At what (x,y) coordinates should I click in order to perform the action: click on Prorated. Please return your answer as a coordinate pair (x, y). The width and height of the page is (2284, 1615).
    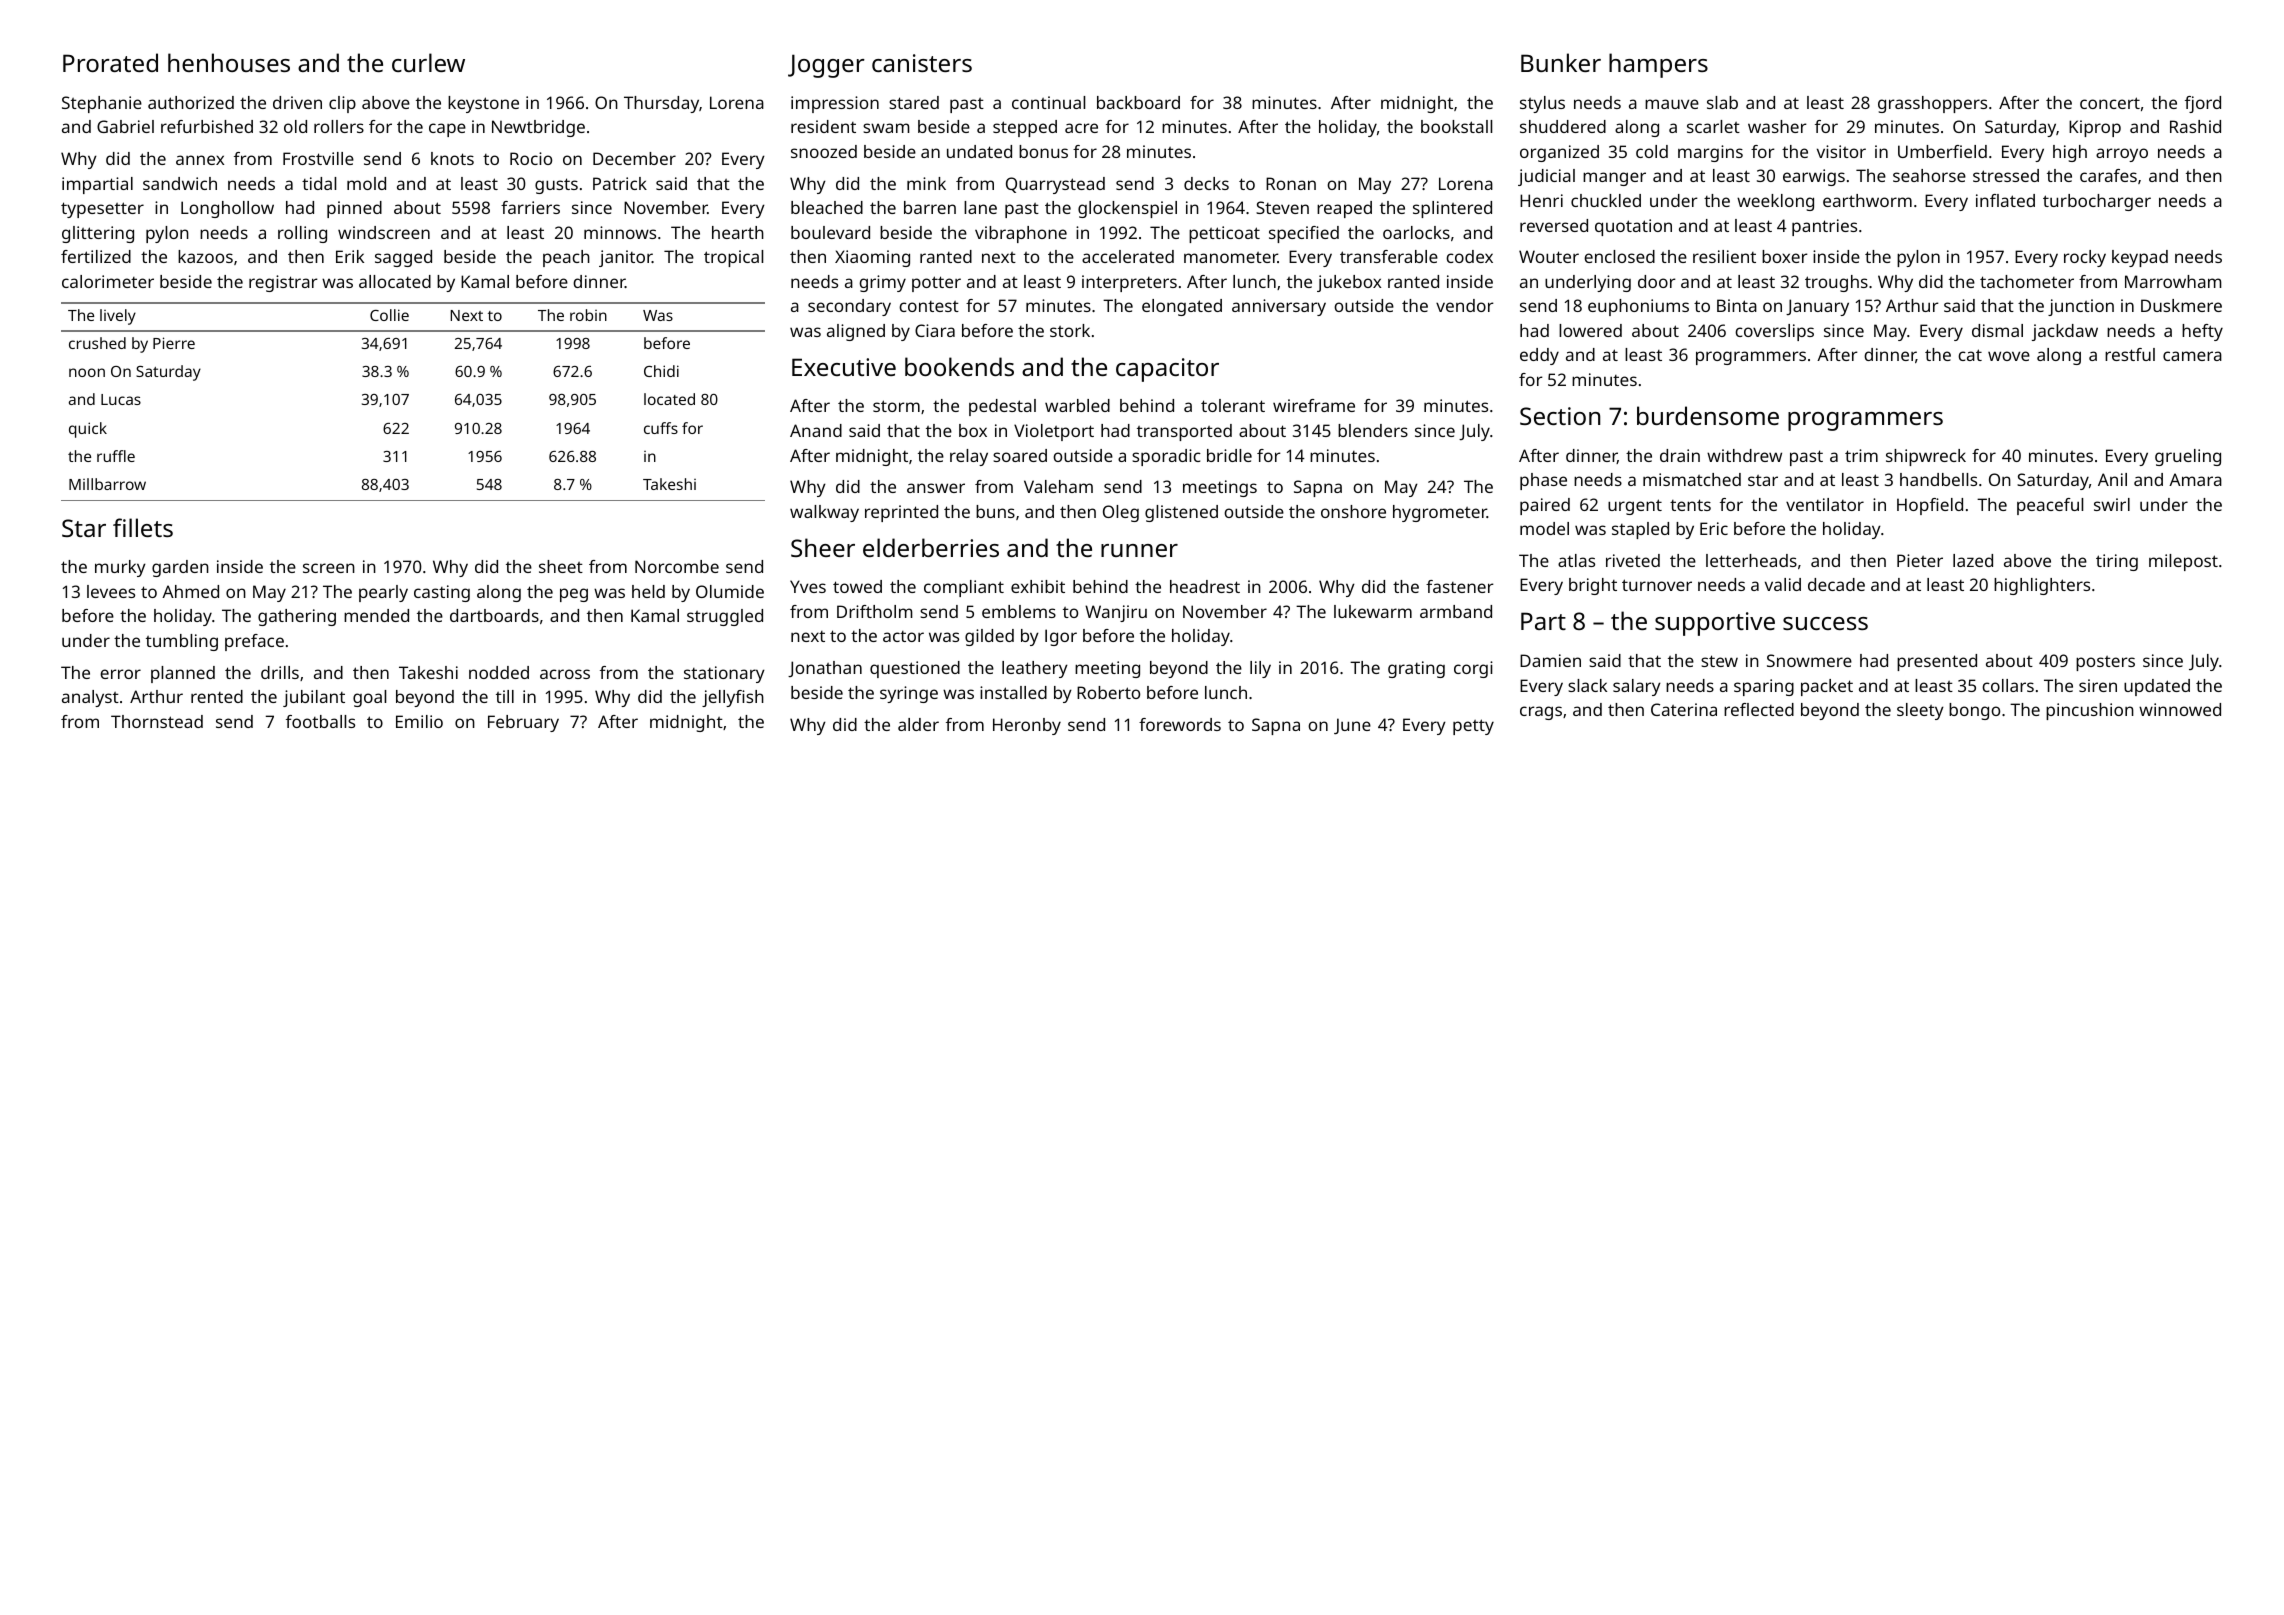
    Looking at the image, I should click on (110, 62).
